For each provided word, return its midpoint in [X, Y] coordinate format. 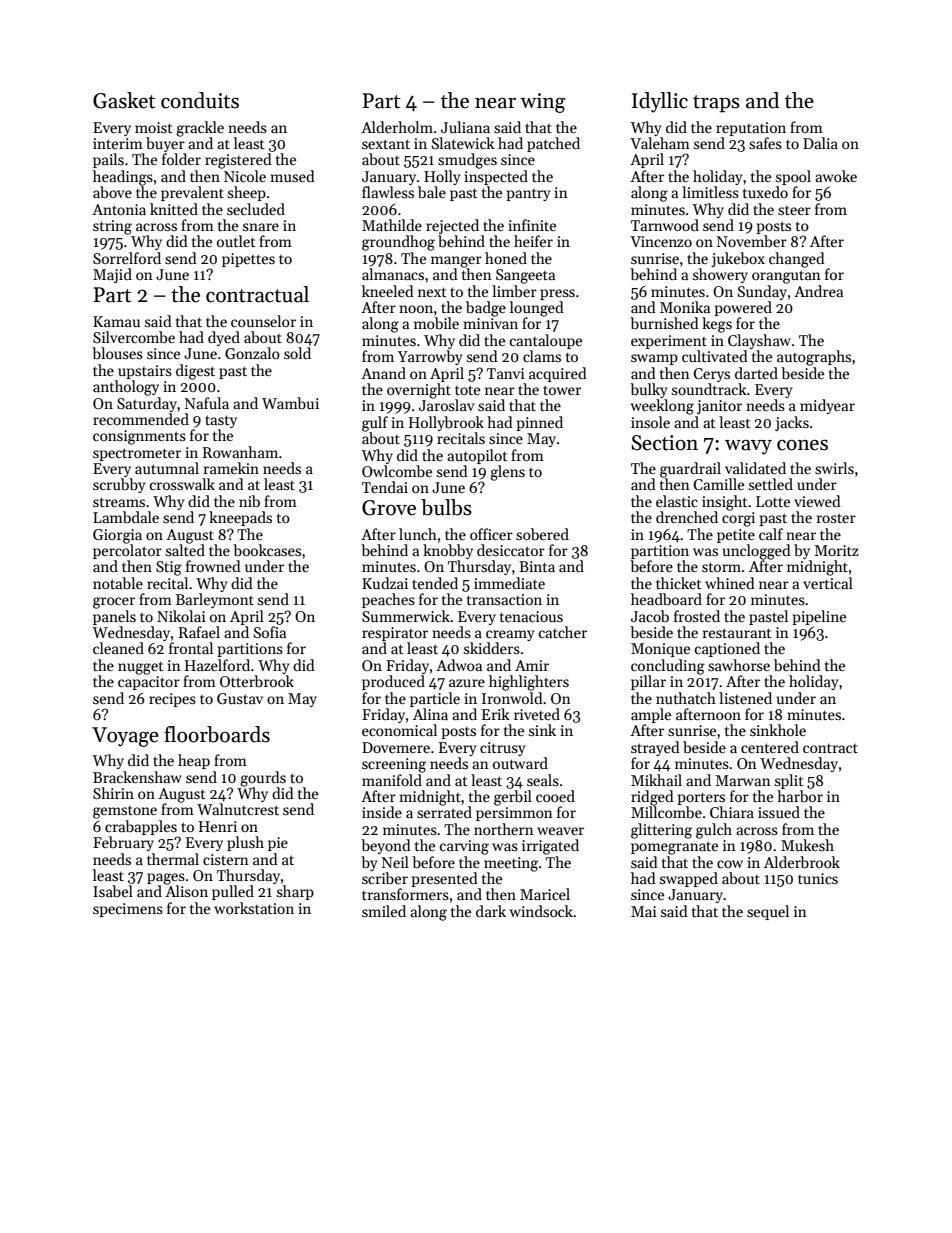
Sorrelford [127, 258]
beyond [386, 846]
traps [716, 104]
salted [185, 550]
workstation [254, 908]
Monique [660, 650]
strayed [655, 748]
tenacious [531, 616]
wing [543, 103]
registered [238, 161]
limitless [710, 192]
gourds [263, 779]
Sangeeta [525, 276]
